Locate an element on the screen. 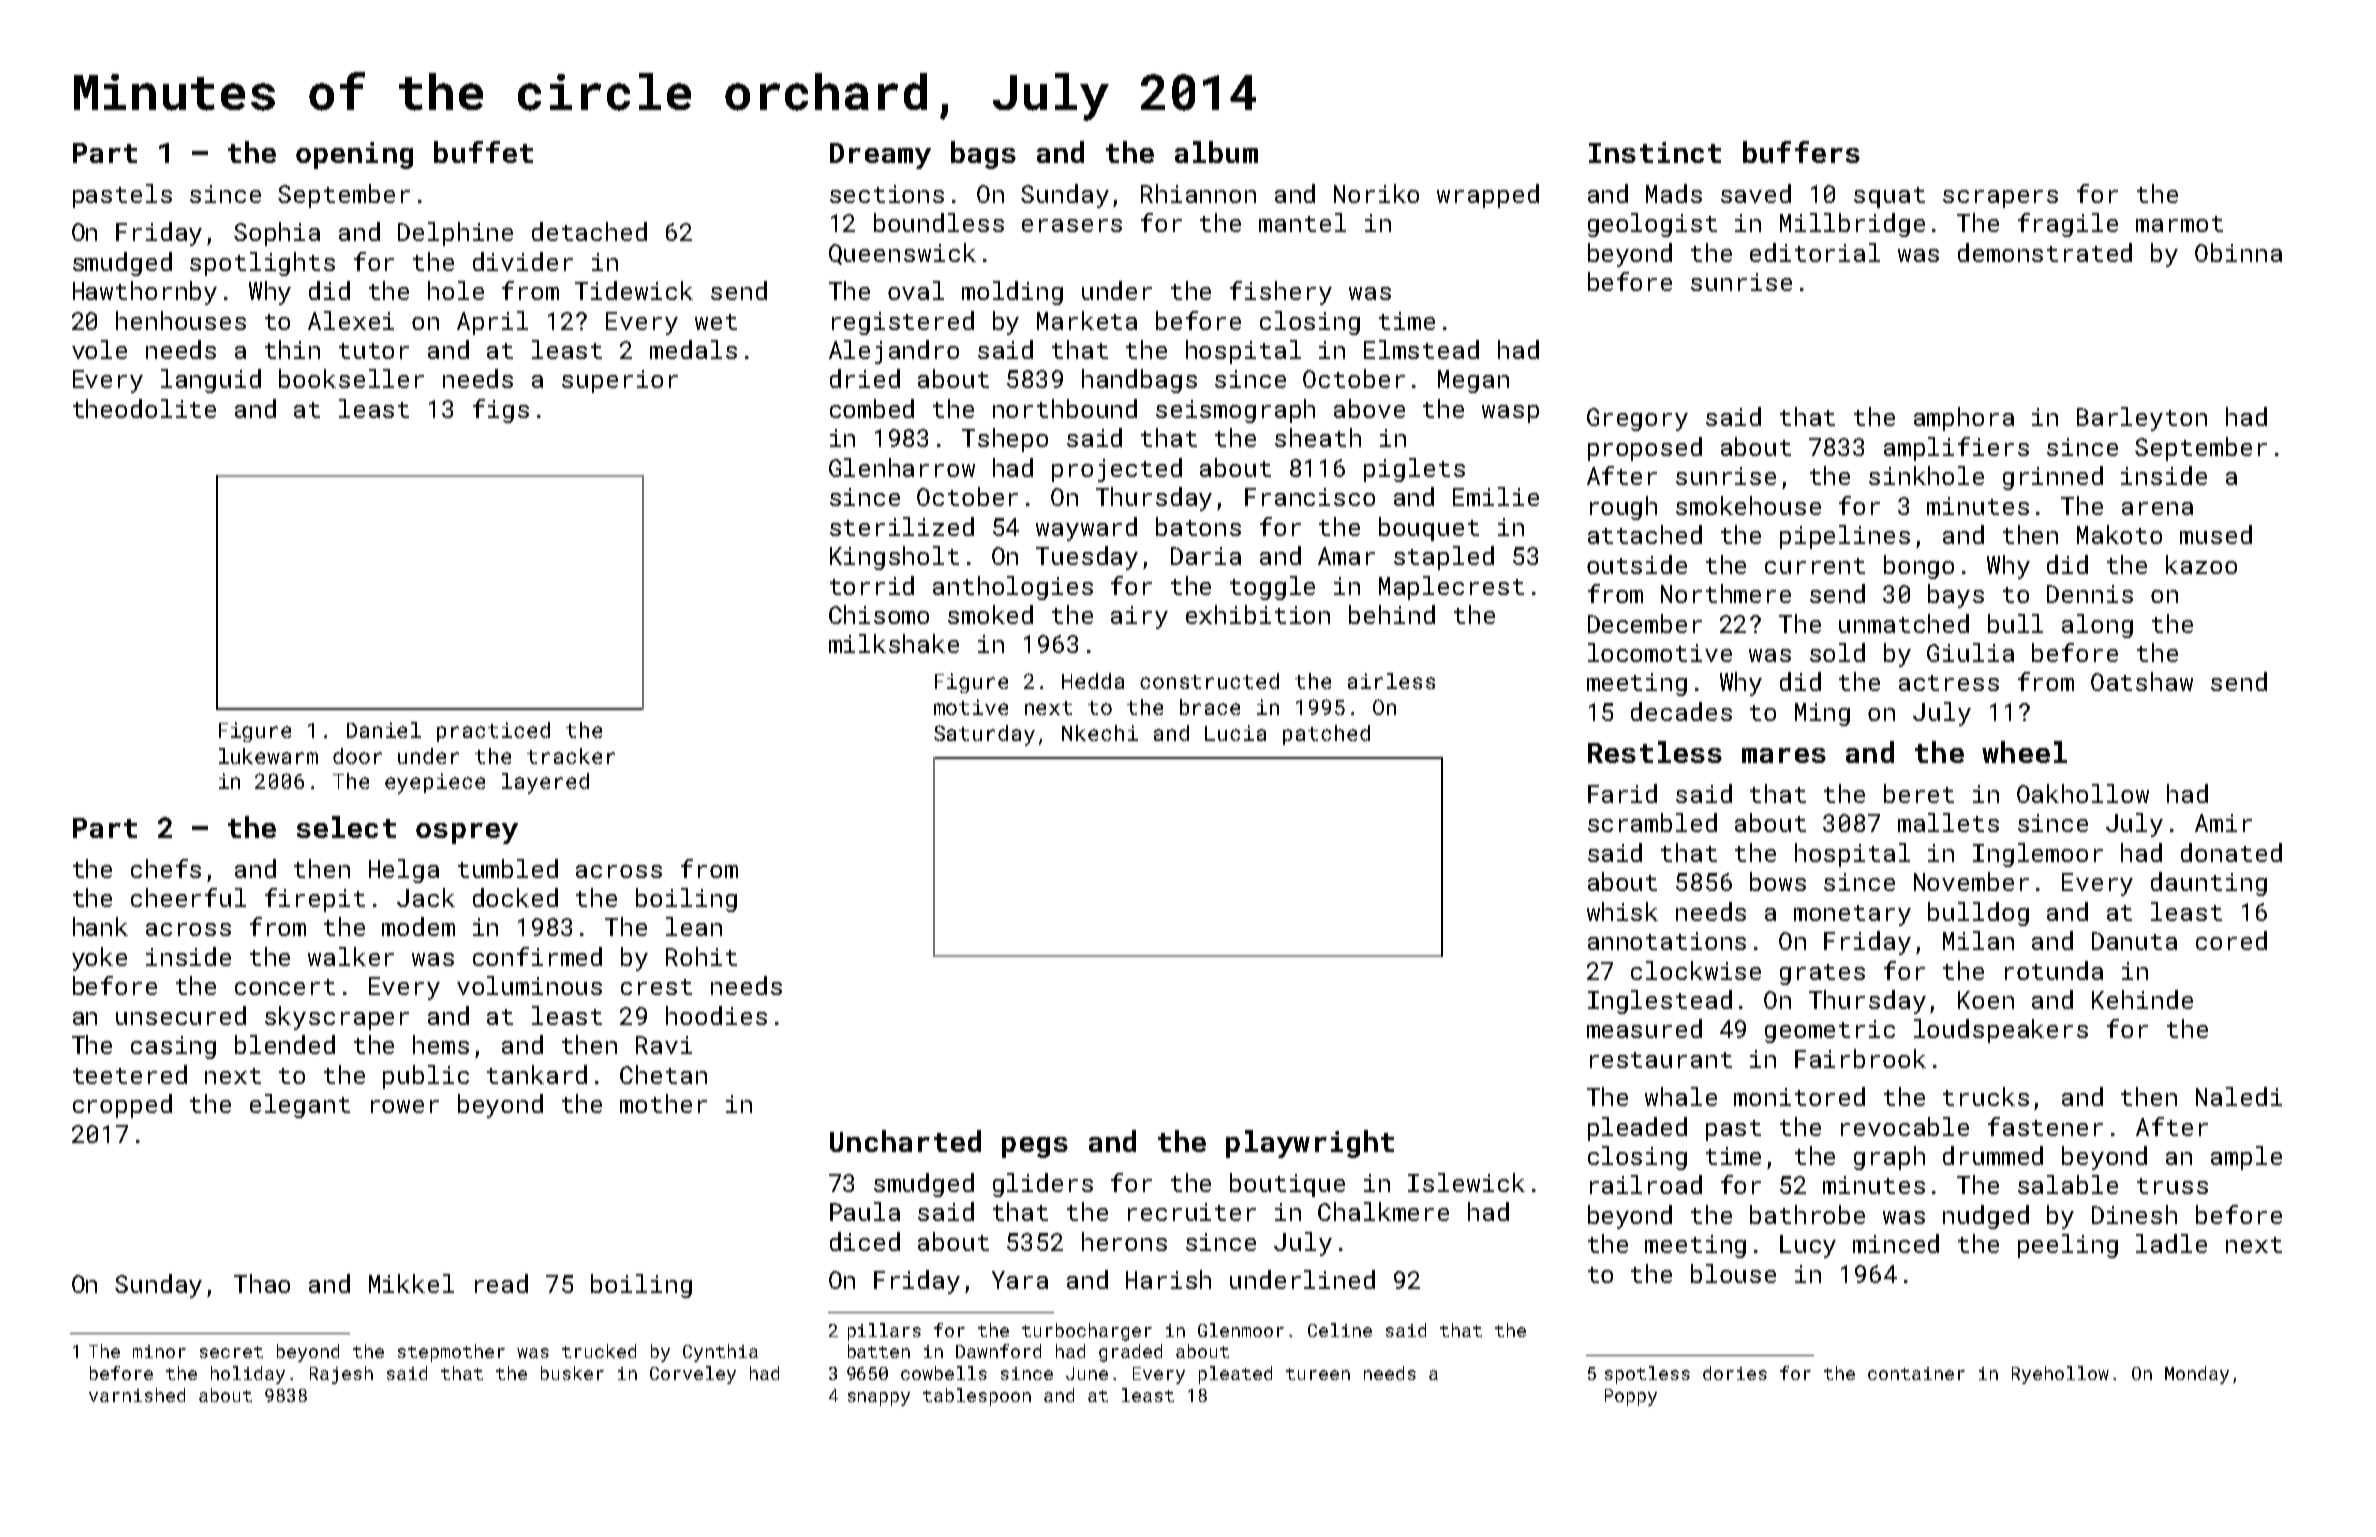 The image size is (2376, 1537). holiday is located at coordinates (248, 1375).
